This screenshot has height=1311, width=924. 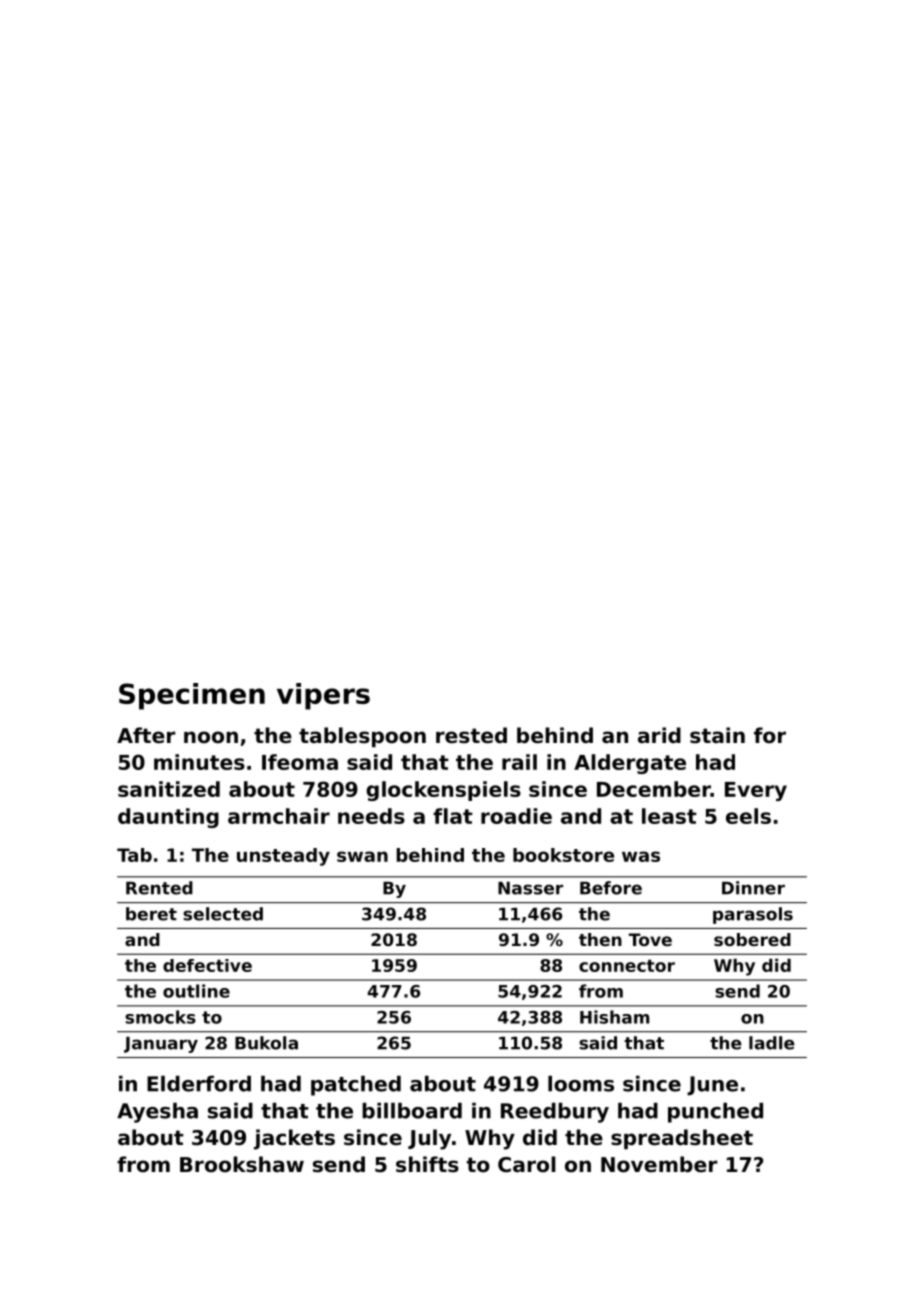 I want to click on sanitized, so click(x=169, y=789).
